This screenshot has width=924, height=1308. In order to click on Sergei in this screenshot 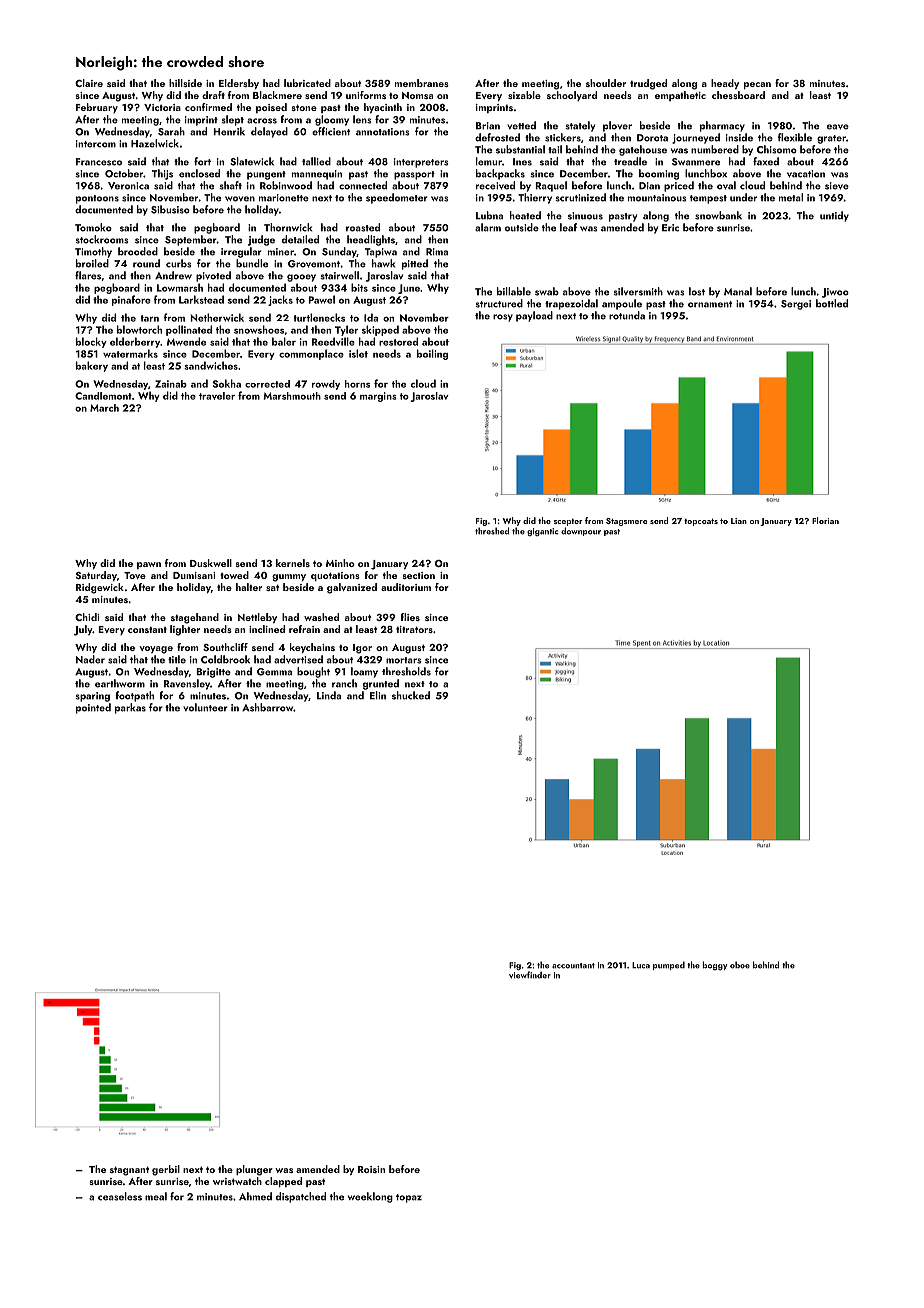, I will do `click(796, 305)`.
